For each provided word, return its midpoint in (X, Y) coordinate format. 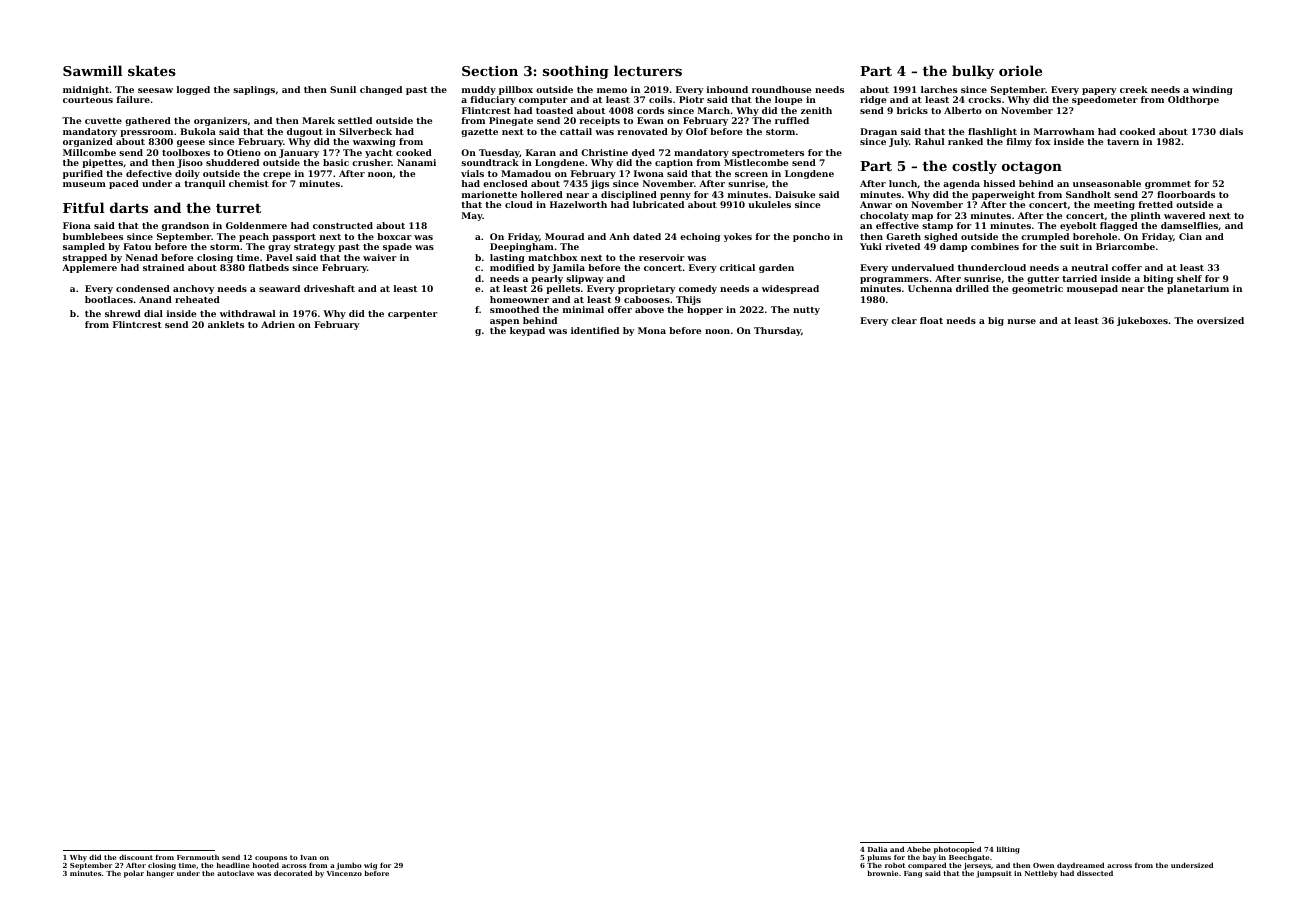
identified (595, 330)
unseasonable (1107, 183)
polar (134, 874)
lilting (1008, 850)
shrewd (123, 313)
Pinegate (511, 121)
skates (152, 70)
